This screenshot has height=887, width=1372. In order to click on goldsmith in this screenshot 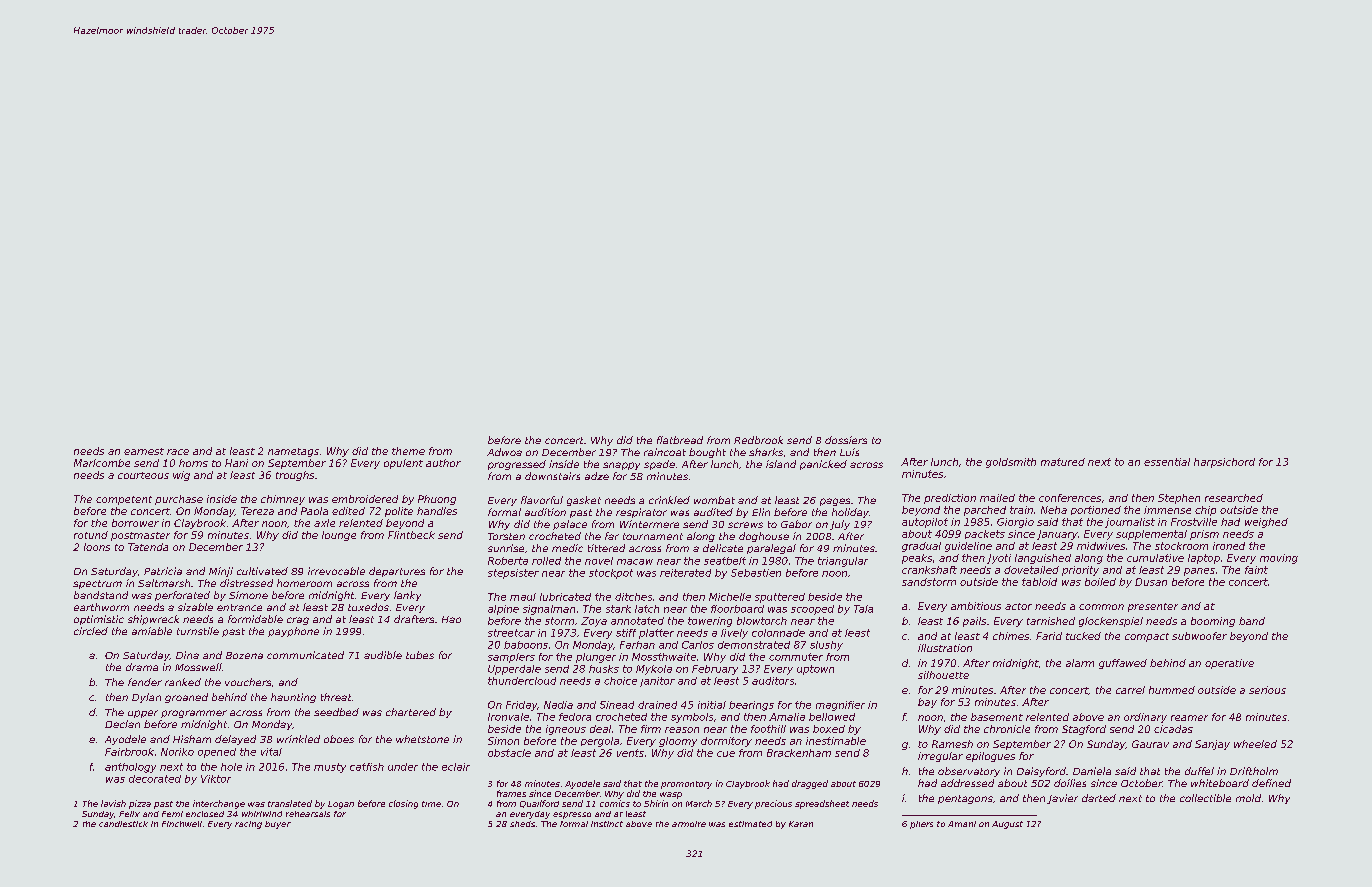, I will do `click(1011, 463)`.
